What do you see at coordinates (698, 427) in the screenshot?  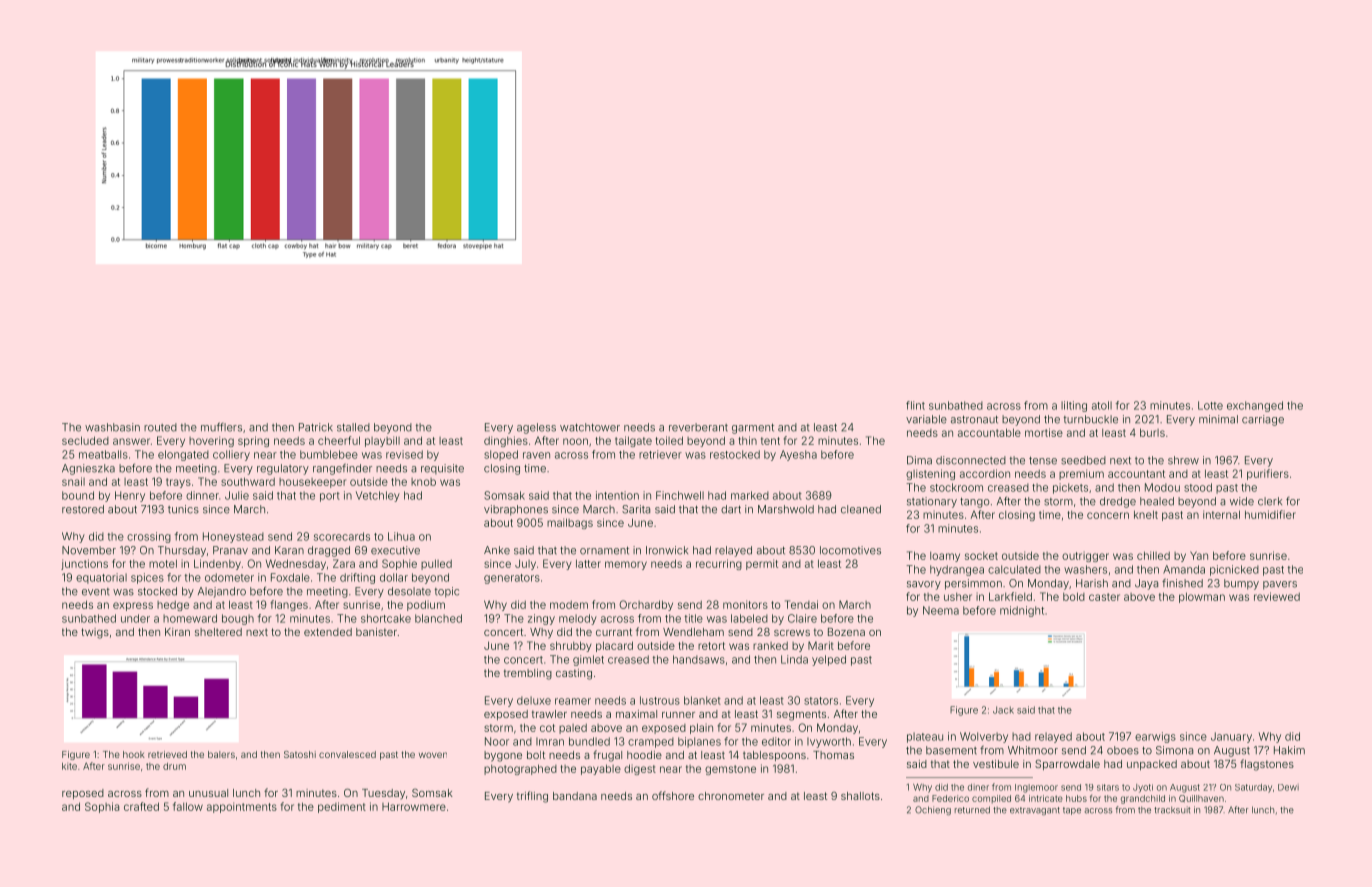 I see `reverberant` at bounding box center [698, 427].
